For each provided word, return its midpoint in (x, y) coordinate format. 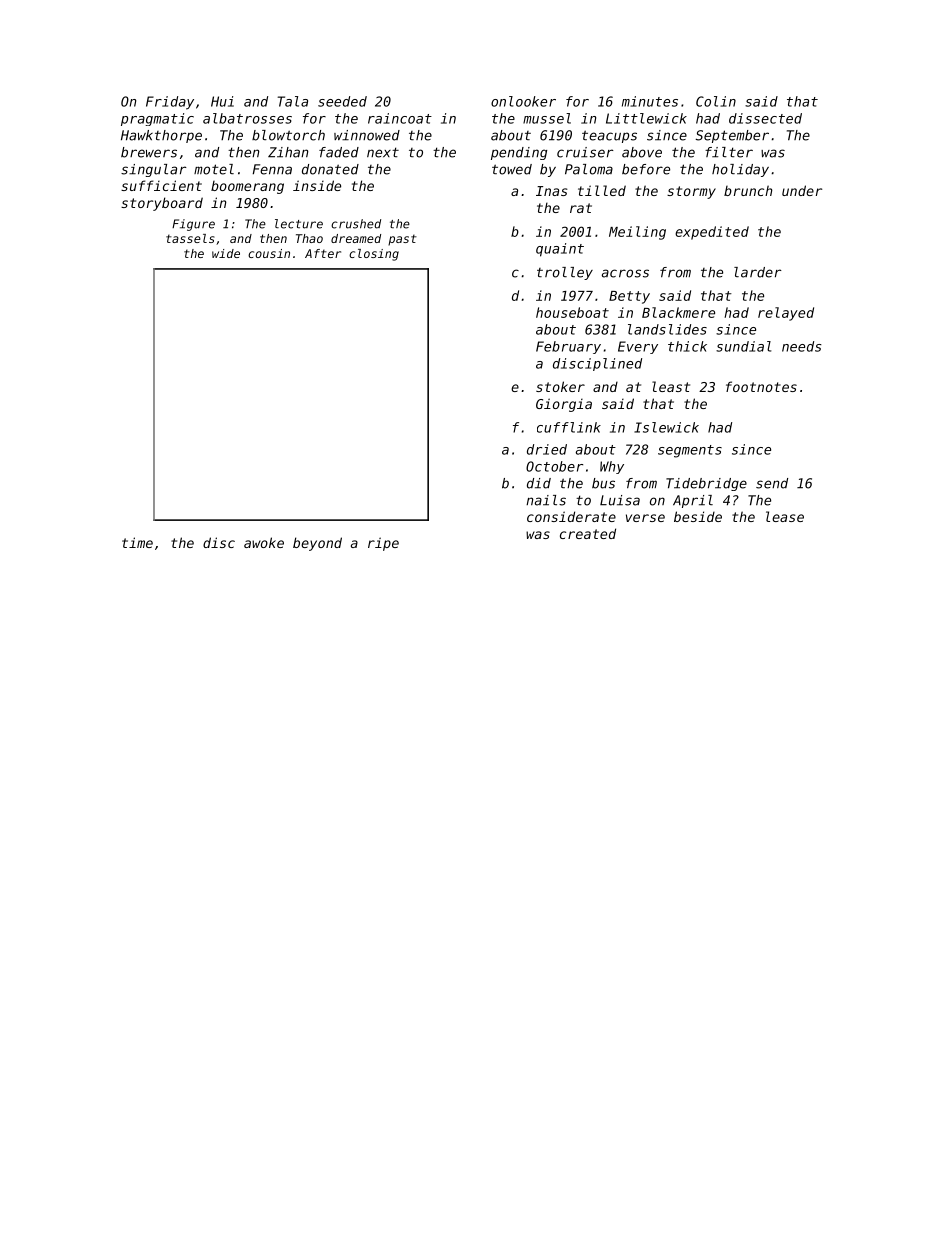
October (554, 466)
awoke (264, 542)
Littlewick (646, 118)
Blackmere (678, 312)
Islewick (666, 427)
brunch (748, 190)
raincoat (400, 118)
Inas (552, 191)
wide (226, 253)
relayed (786, 314)
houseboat (572, 312)
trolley (565, 273)
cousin (269, 253)
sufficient (161, 185)
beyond (317, 544)
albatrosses (247, 118)
